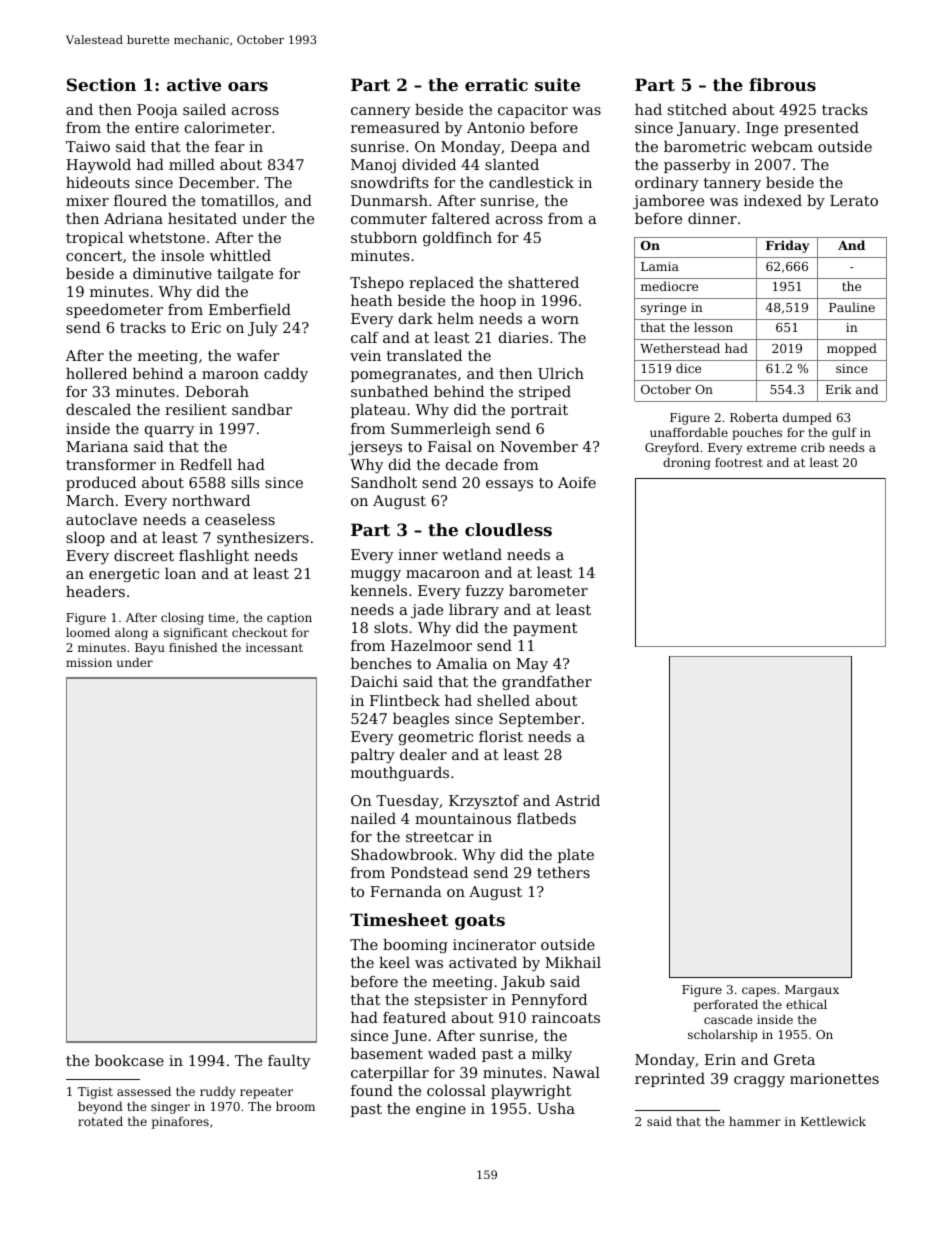  What do you see at coordinates (545, 630) in the image?
I see `payment` at bounding box center [545, 630].
